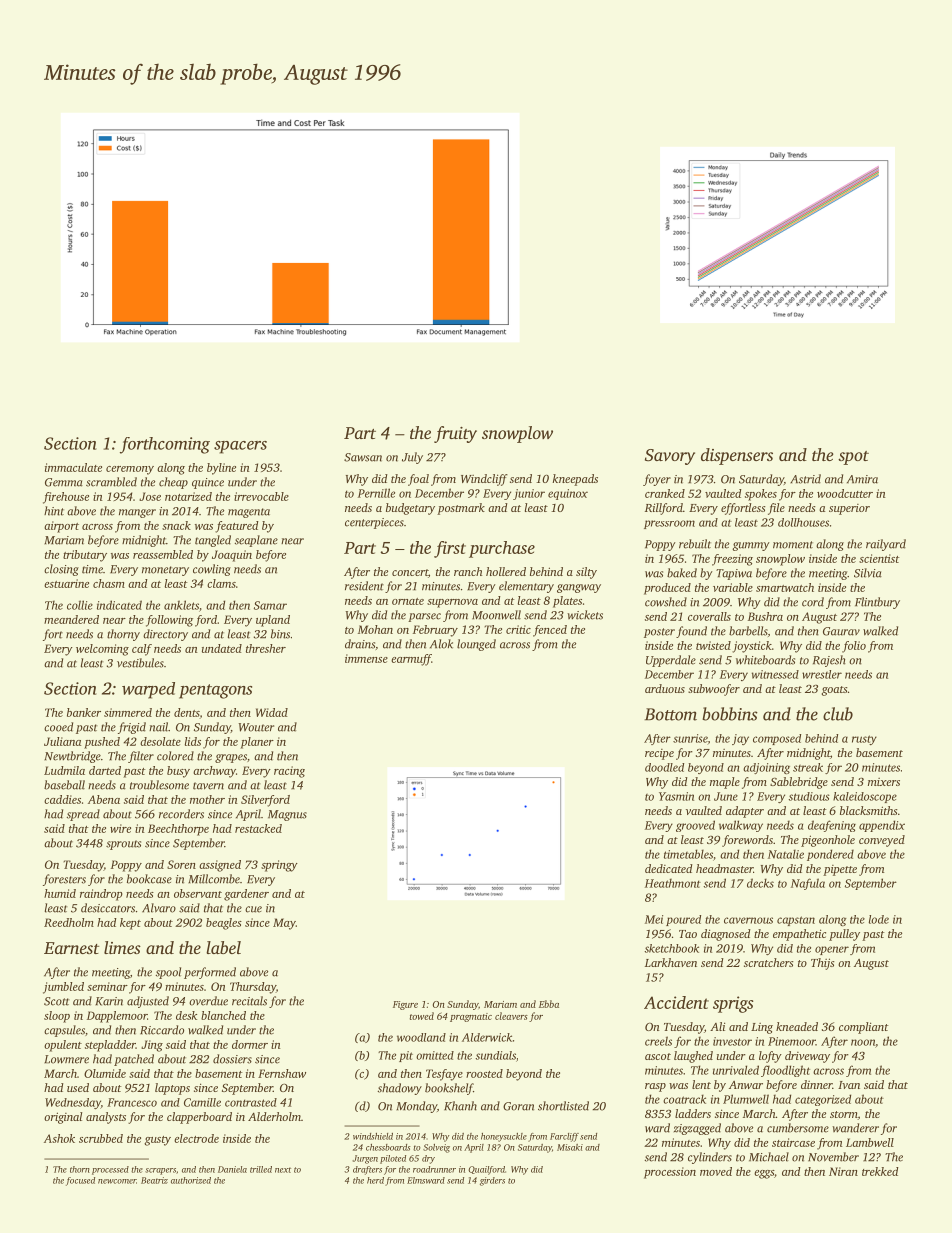  What do you see at coordinates (287, 815) in the screenshot?
I see `Magnus` at bounding box center [287, 815].
